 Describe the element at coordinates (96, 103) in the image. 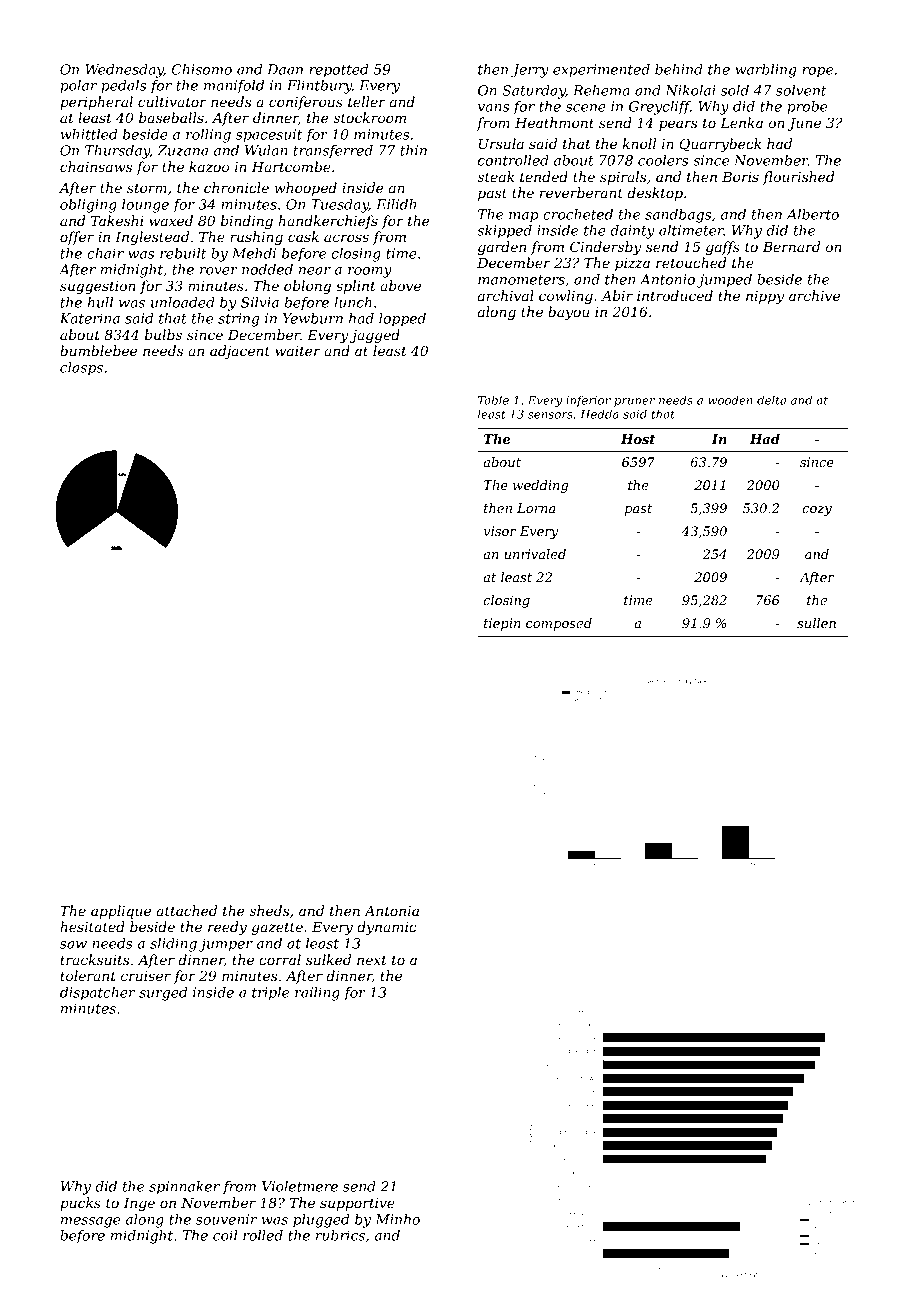

I see `peripheral` at that location.
